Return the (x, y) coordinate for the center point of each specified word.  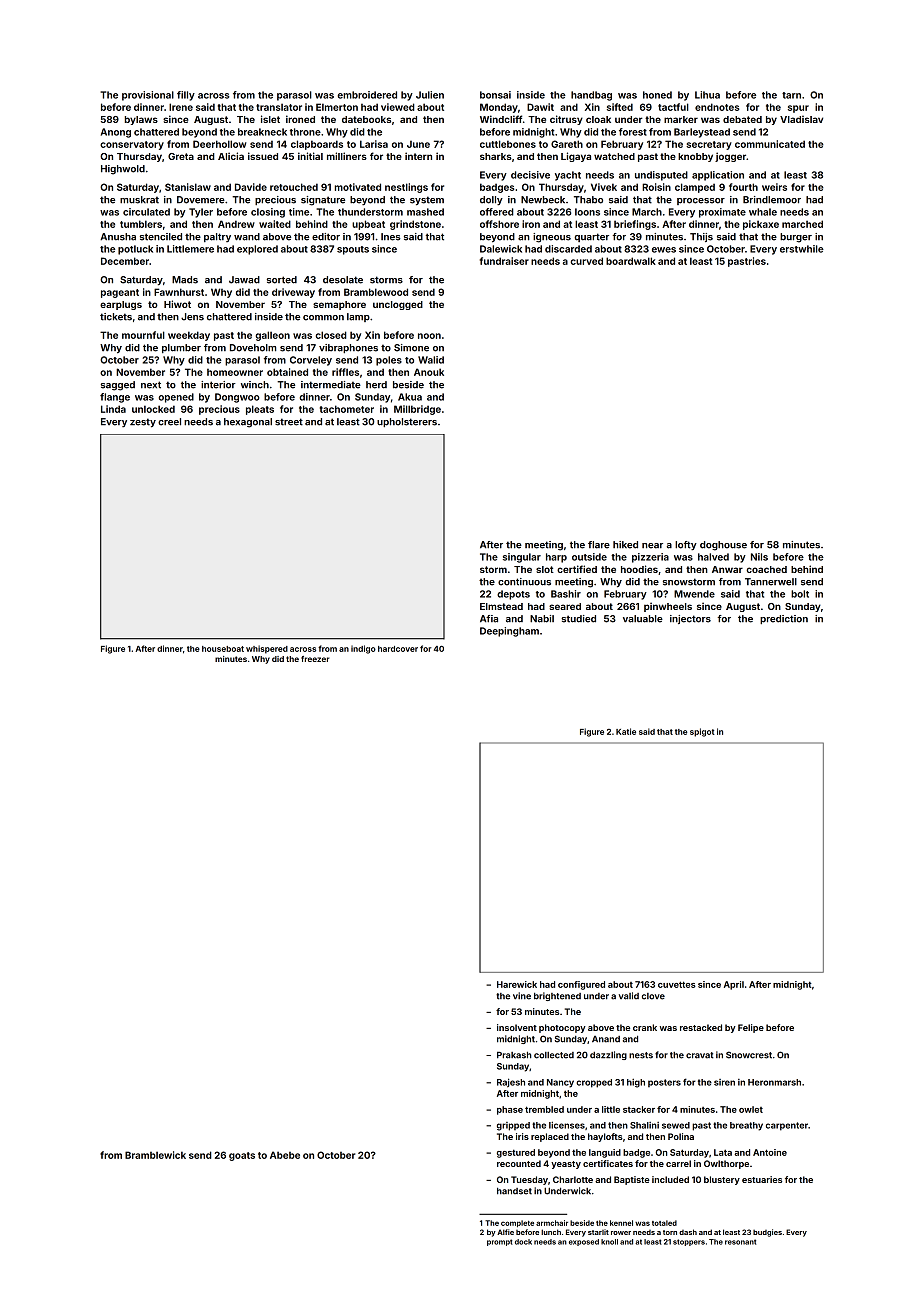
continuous (524, 582)
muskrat (139, 200)
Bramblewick (155, 1155)
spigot (702, 732)
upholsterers (407, 422)
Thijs (701, 237)
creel (169, 422)
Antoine (770, 1152)
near (652, 546)
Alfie (505, 1232)
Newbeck (543, 200)
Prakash (514, 1055)
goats (242, 1156)
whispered (267, 649)
